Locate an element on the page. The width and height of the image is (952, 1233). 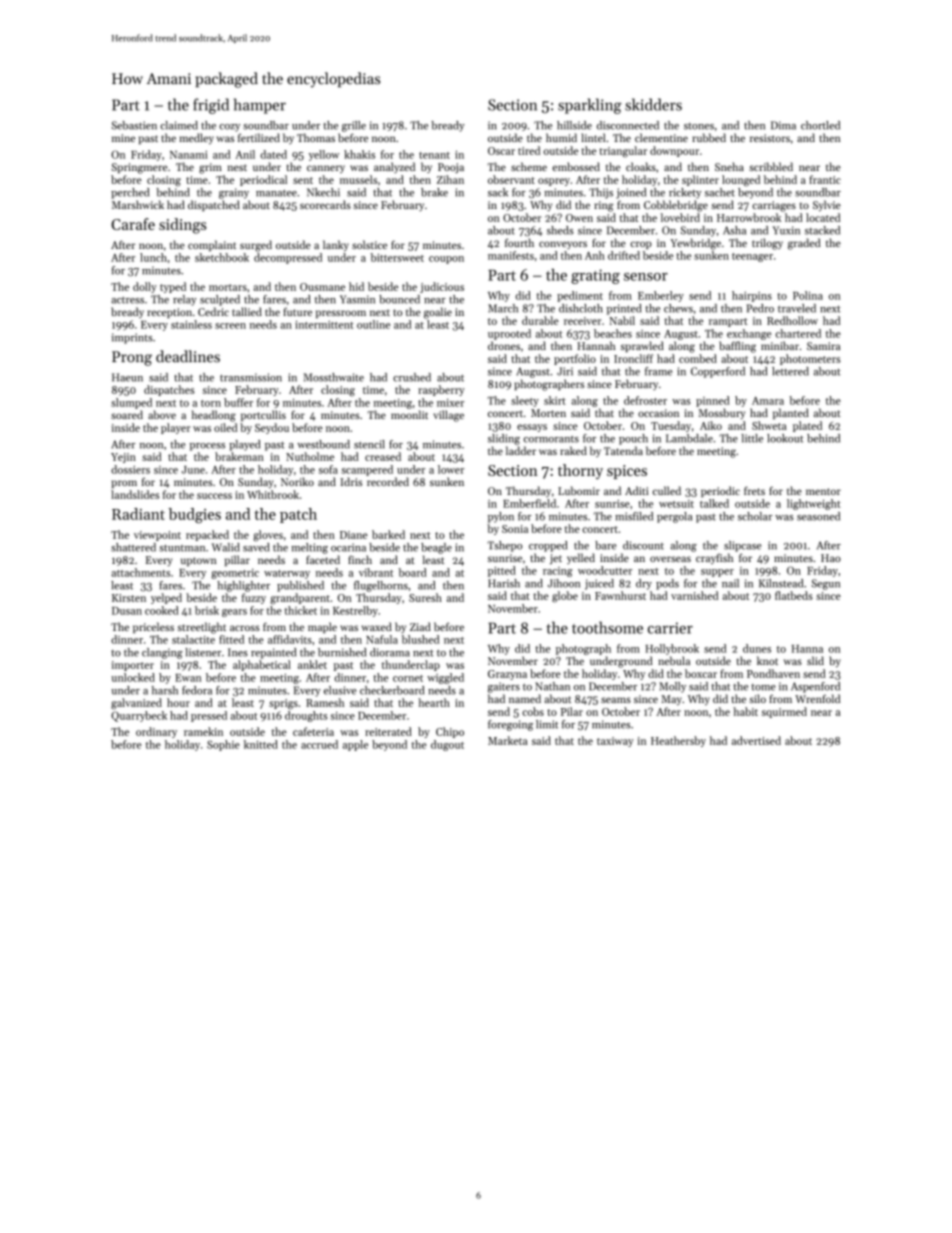
talked is located at coordinates (714, 503).
